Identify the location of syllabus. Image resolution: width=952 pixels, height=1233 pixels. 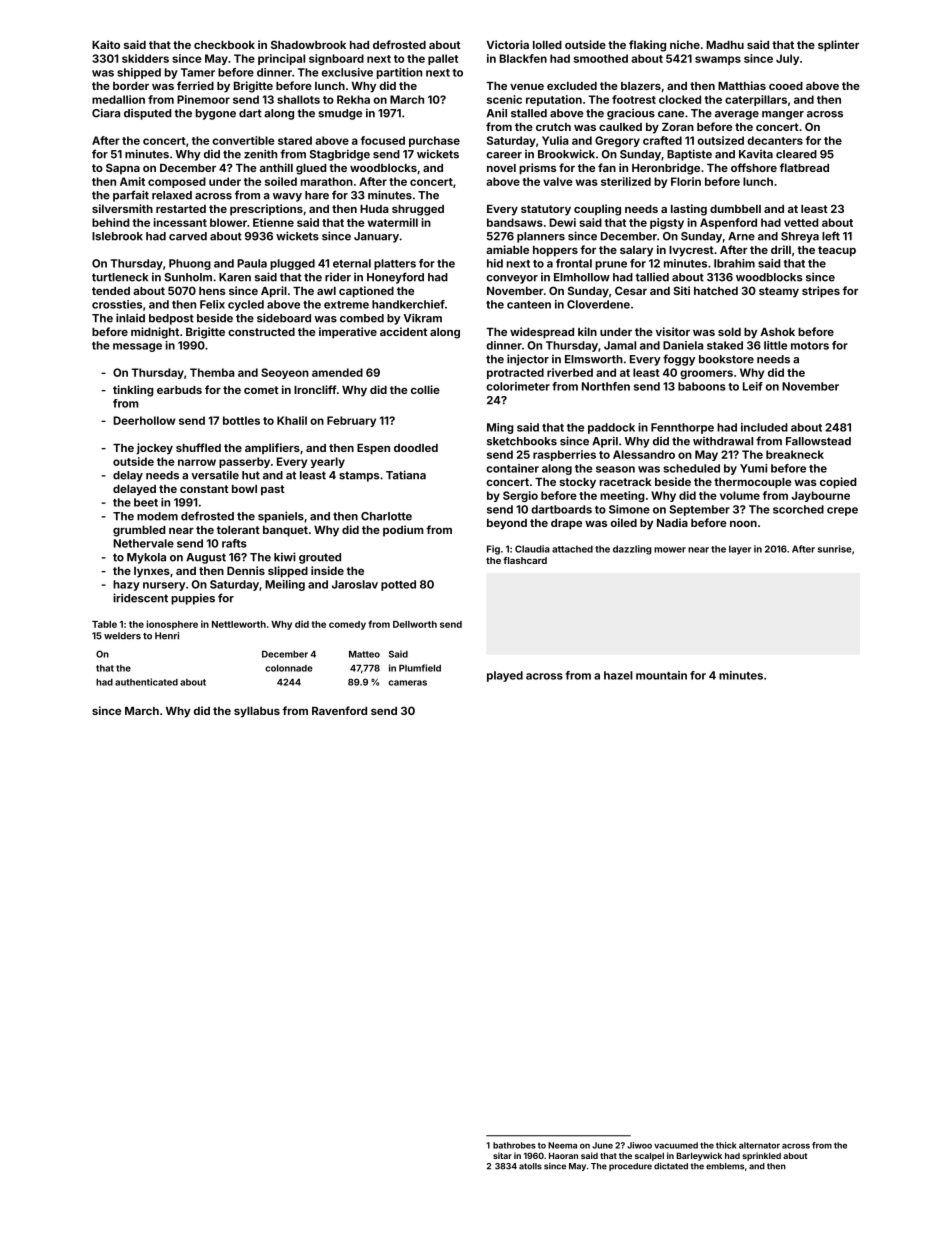
(257, 712).
